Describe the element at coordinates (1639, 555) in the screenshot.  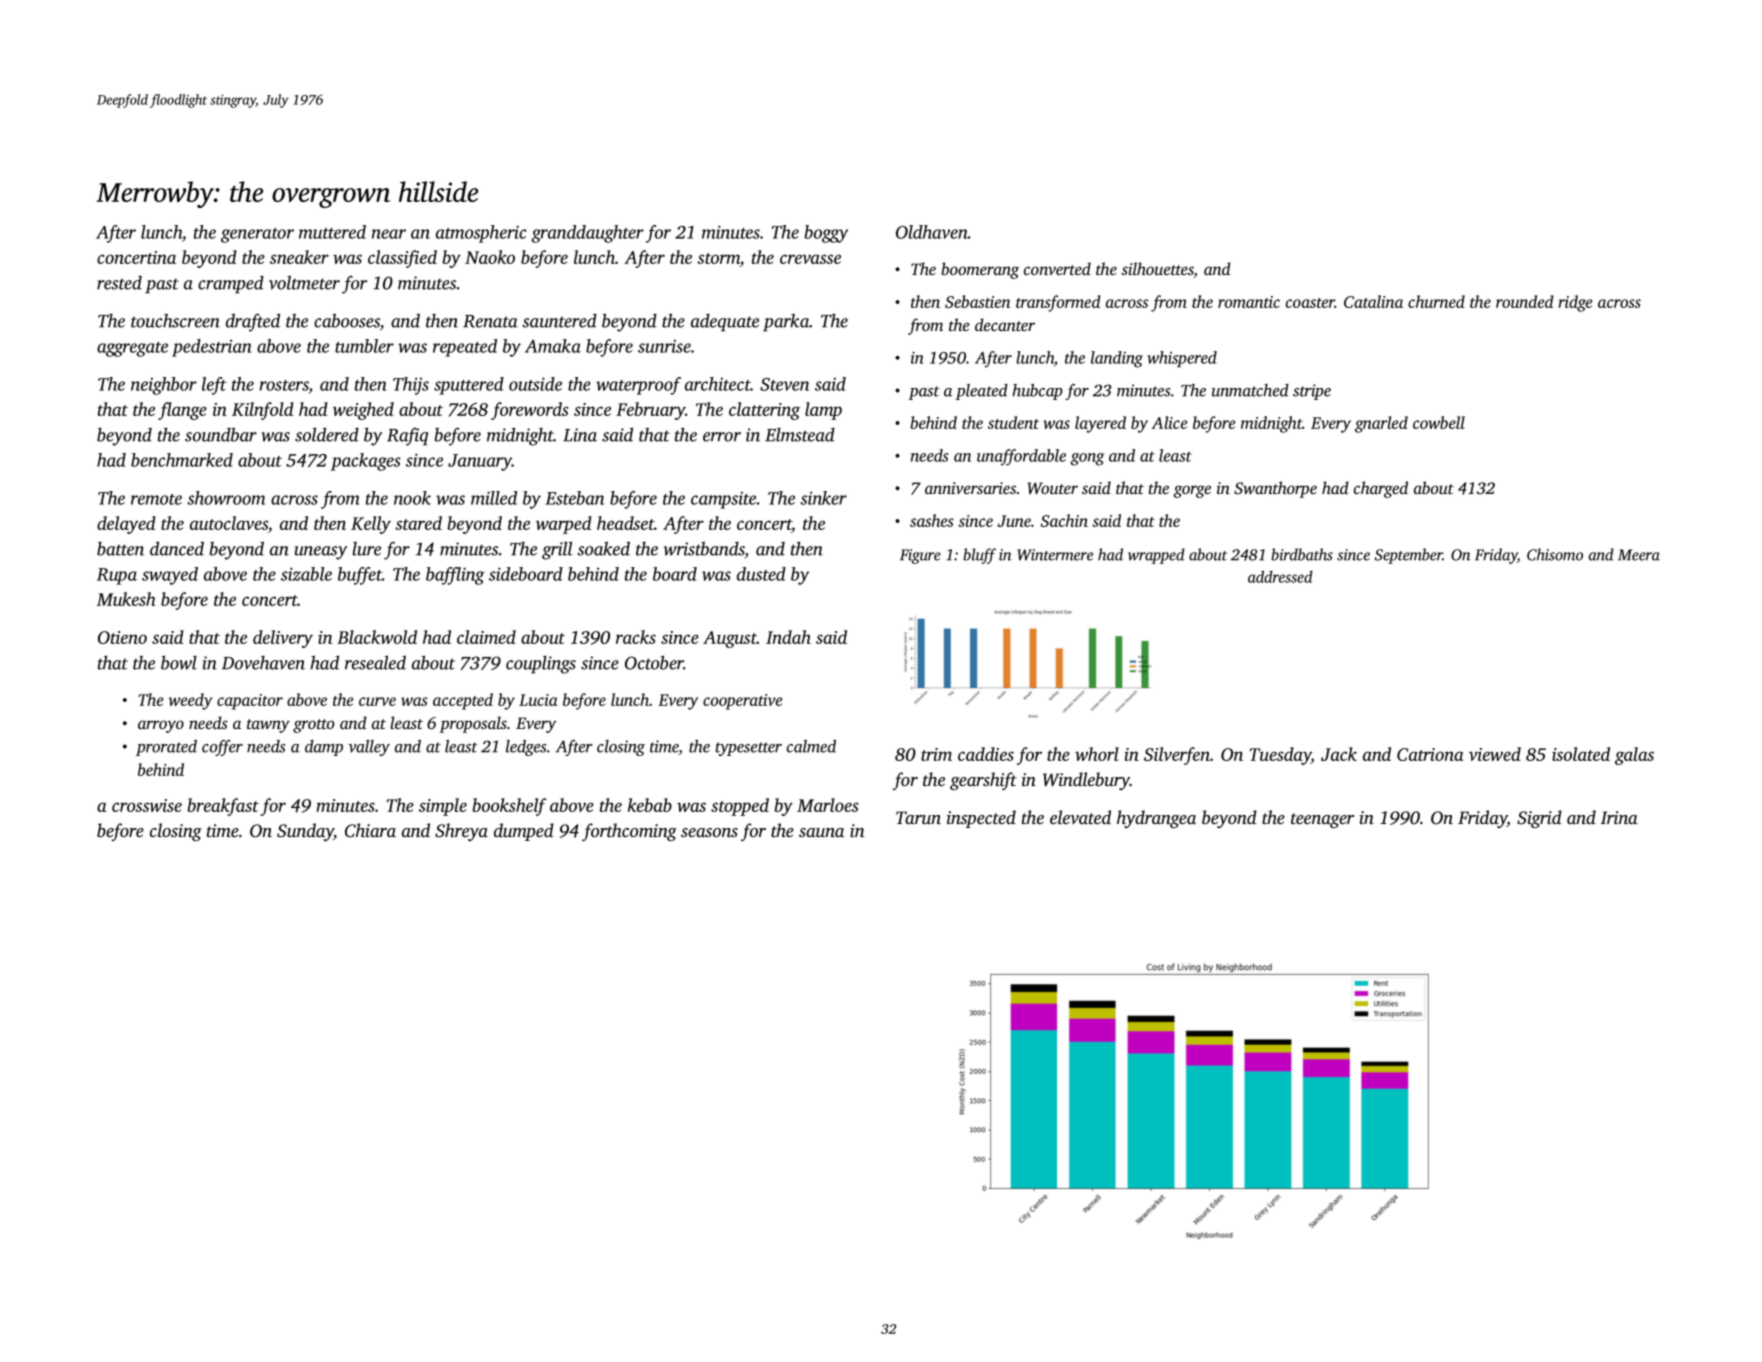
I see `Meera` at that location.
